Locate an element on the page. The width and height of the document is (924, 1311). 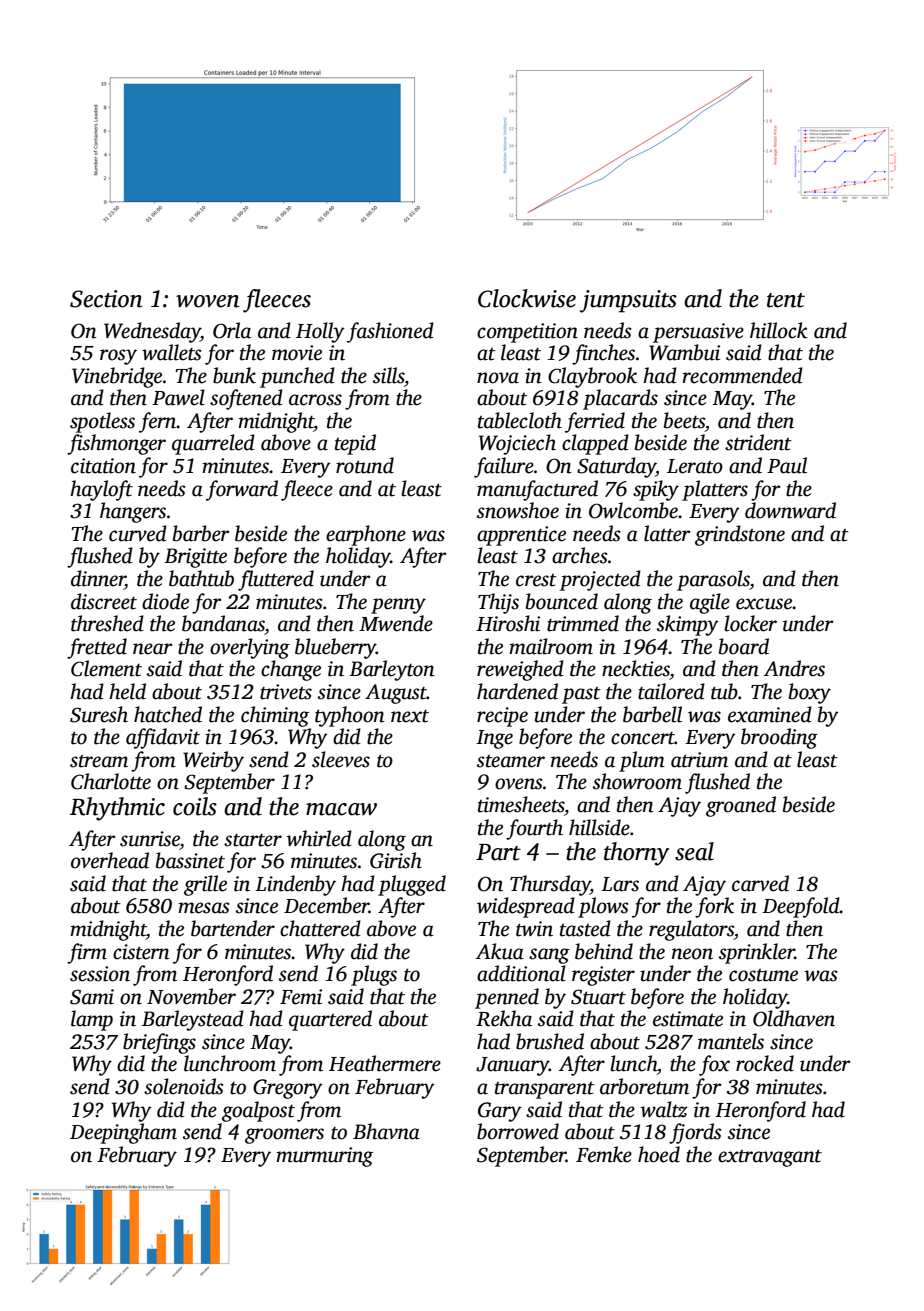
starter is located at coordinates (253, 840).
